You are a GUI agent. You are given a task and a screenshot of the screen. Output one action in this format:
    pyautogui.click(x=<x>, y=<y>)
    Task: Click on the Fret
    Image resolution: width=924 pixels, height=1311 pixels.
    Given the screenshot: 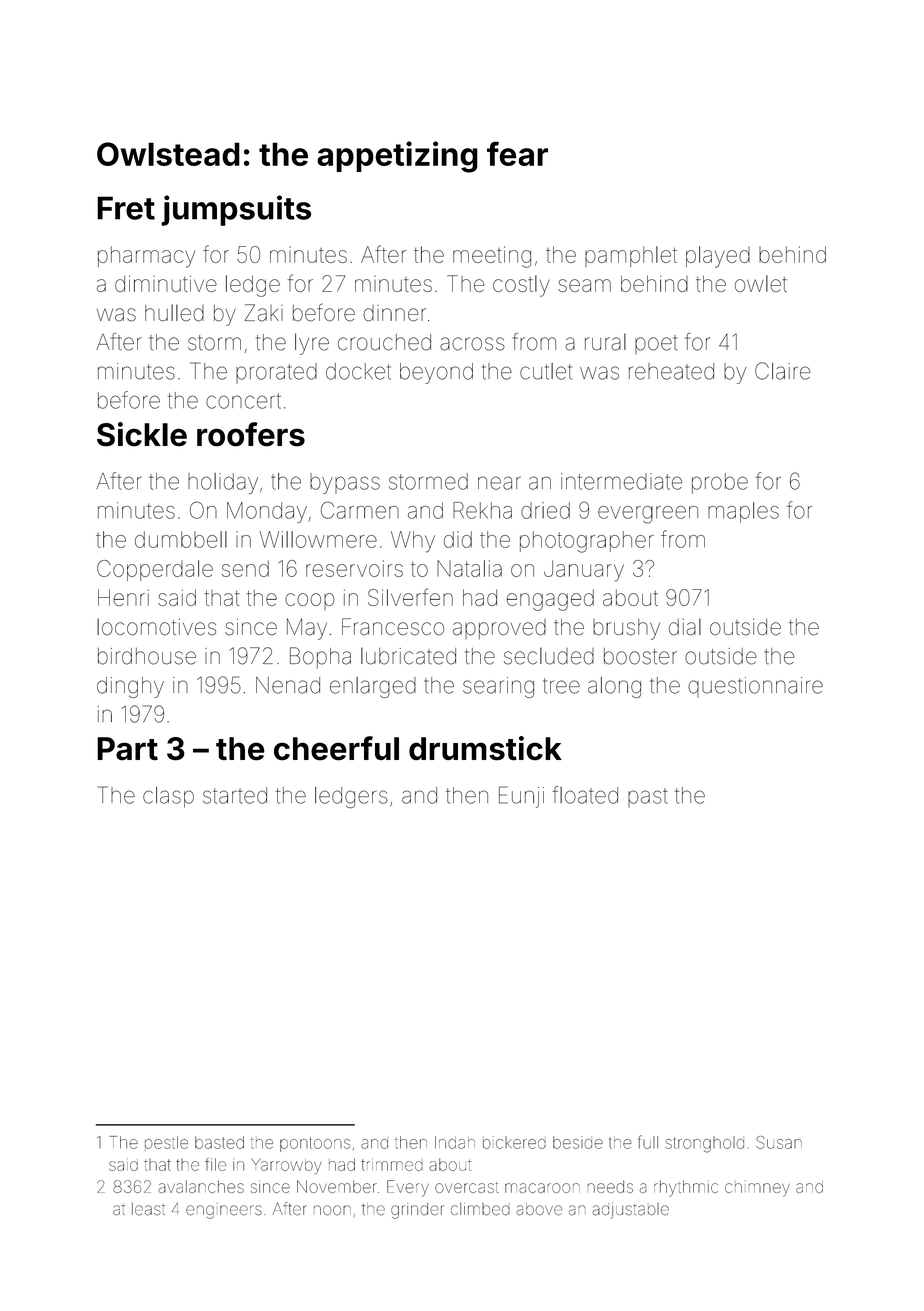 What is the action you would take?
    pyautogui.click(x=126, y=208)
